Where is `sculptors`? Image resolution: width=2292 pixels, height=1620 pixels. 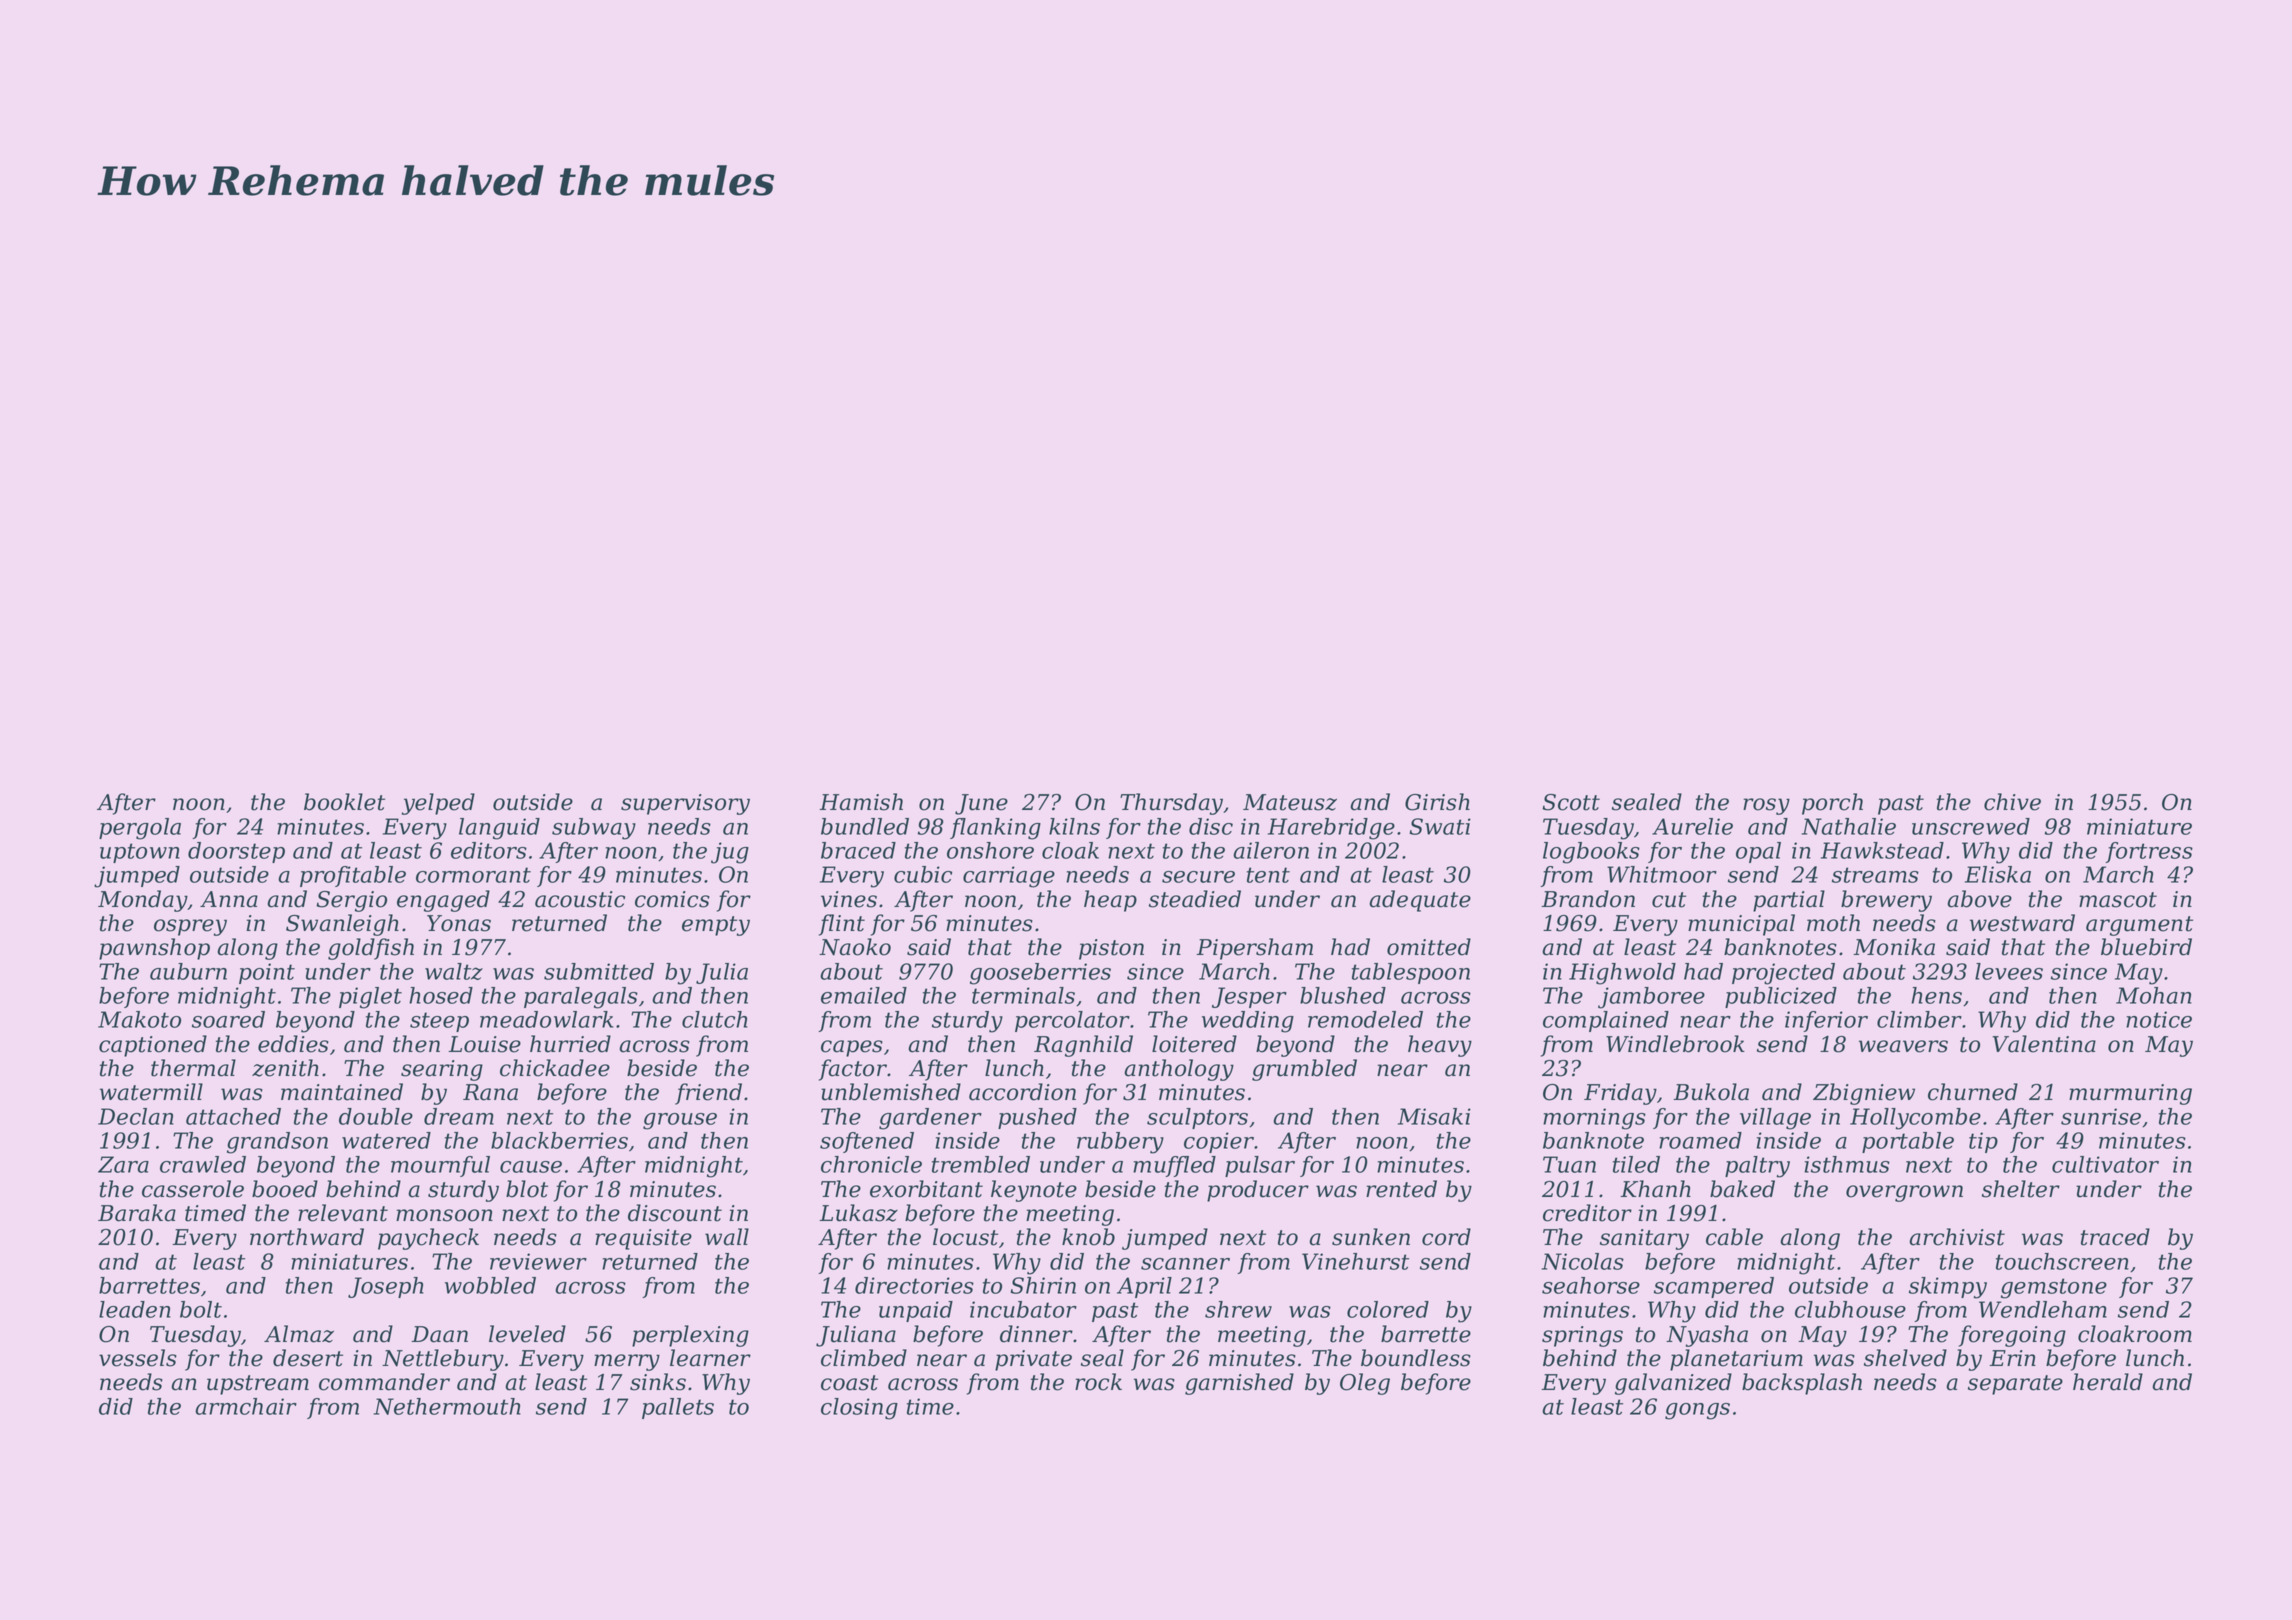
sculptors is located at coordinates (1197, 1118).
